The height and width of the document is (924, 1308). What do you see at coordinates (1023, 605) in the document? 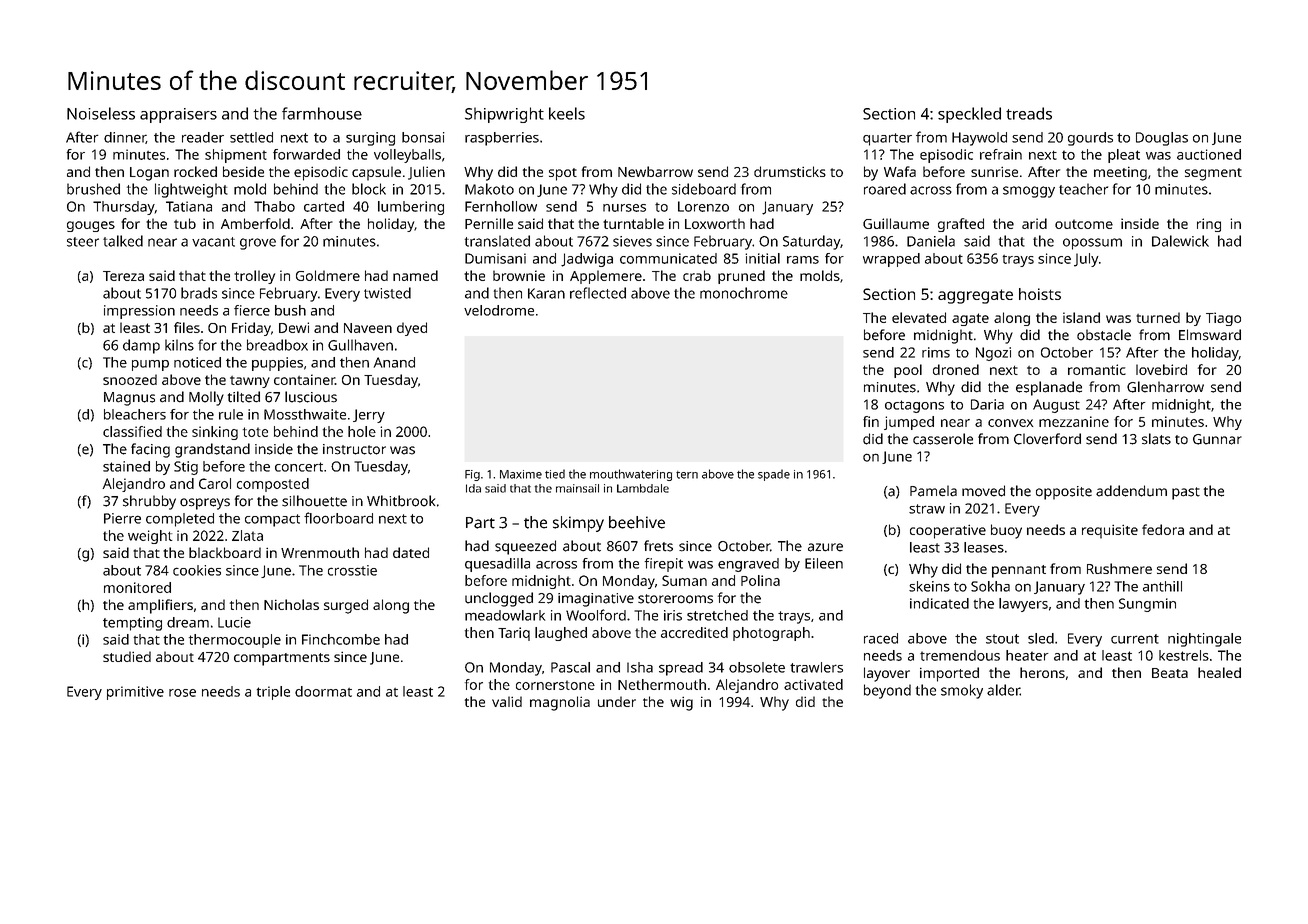
I see `lawyers` at bounding box center [1023, 605].
